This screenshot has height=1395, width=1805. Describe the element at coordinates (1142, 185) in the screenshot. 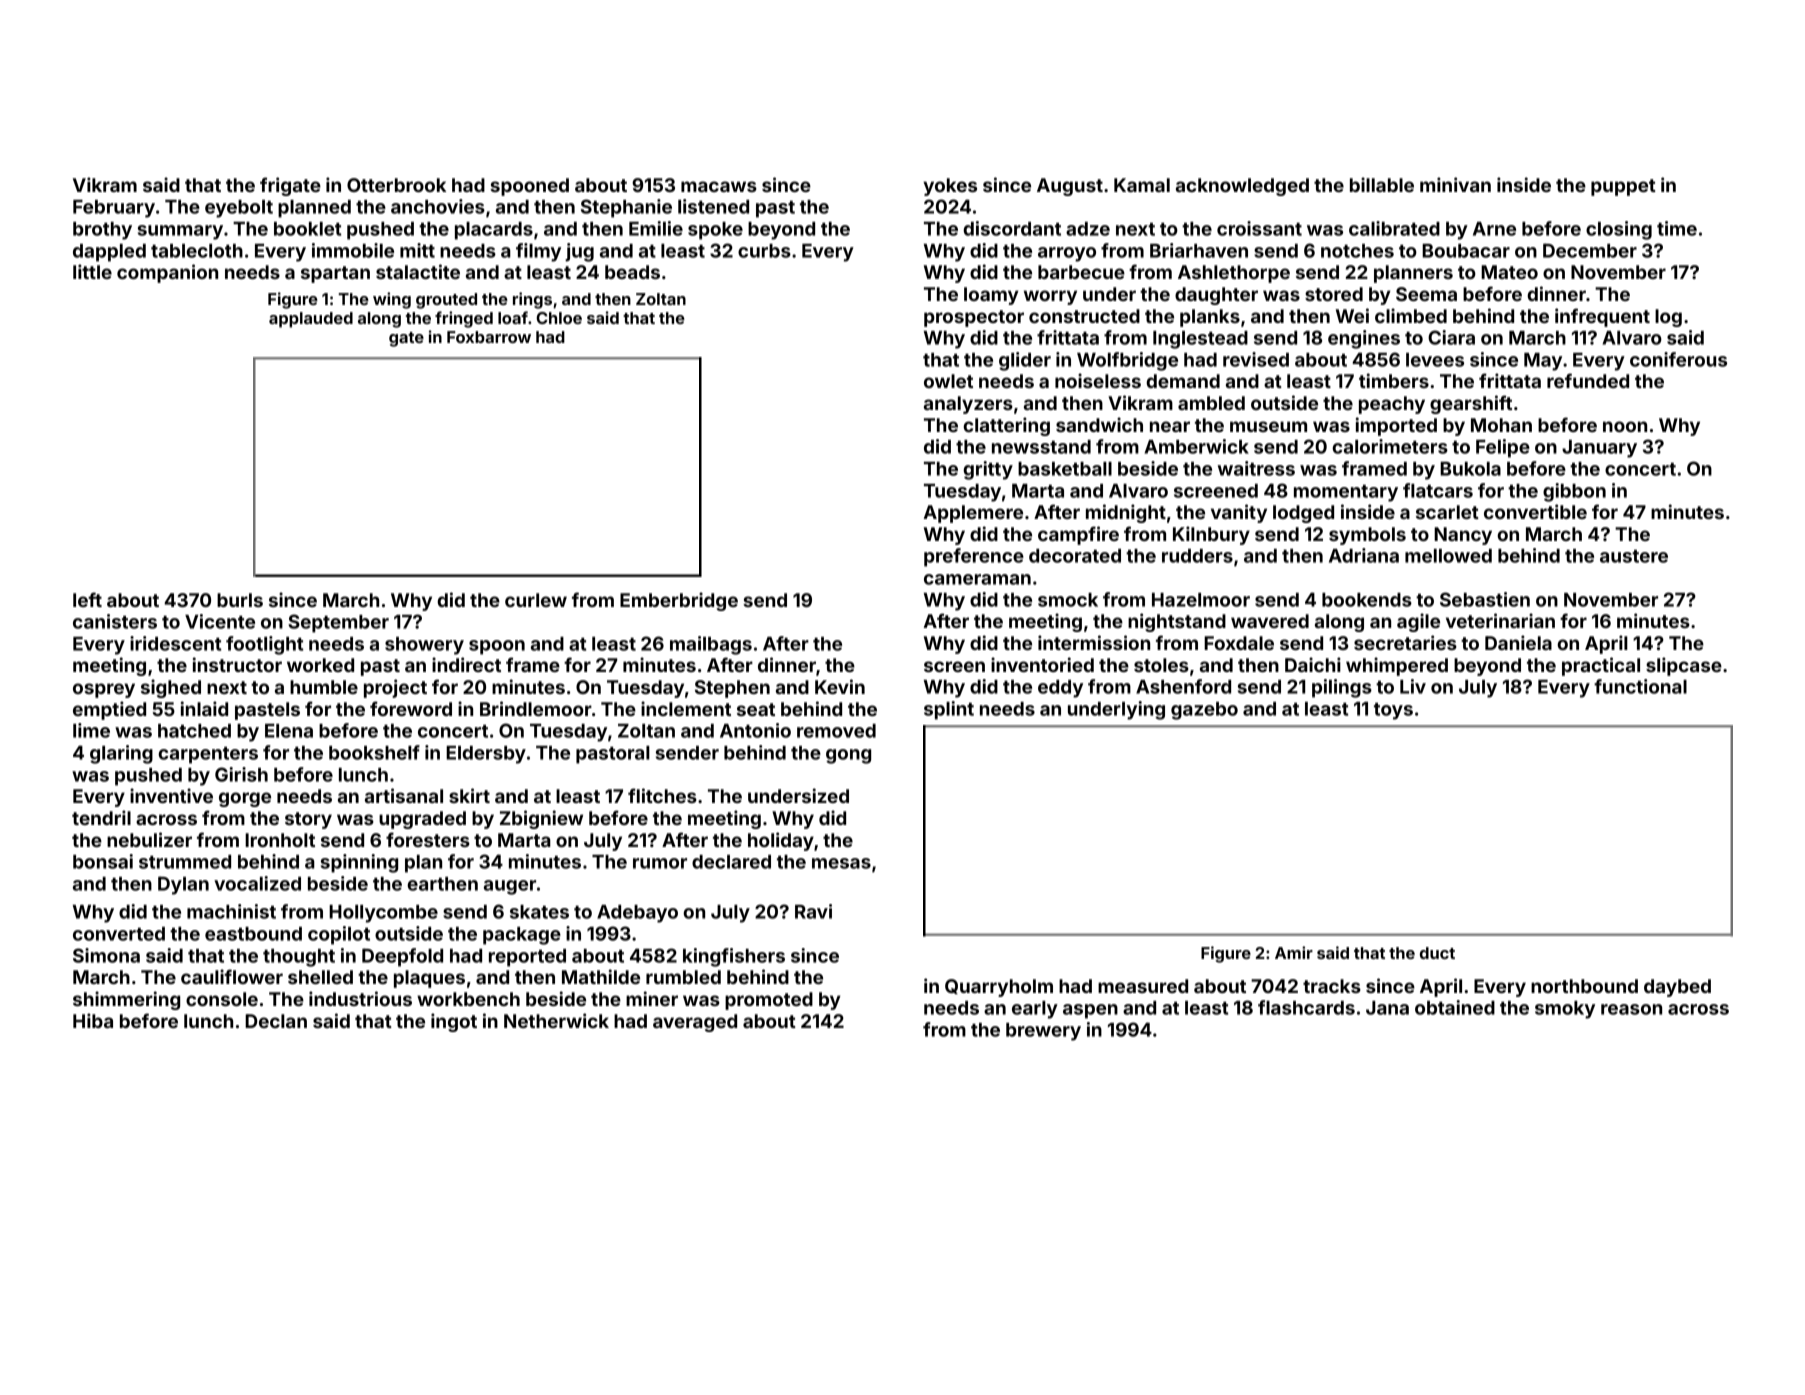

I see `Kamal` at that location.
